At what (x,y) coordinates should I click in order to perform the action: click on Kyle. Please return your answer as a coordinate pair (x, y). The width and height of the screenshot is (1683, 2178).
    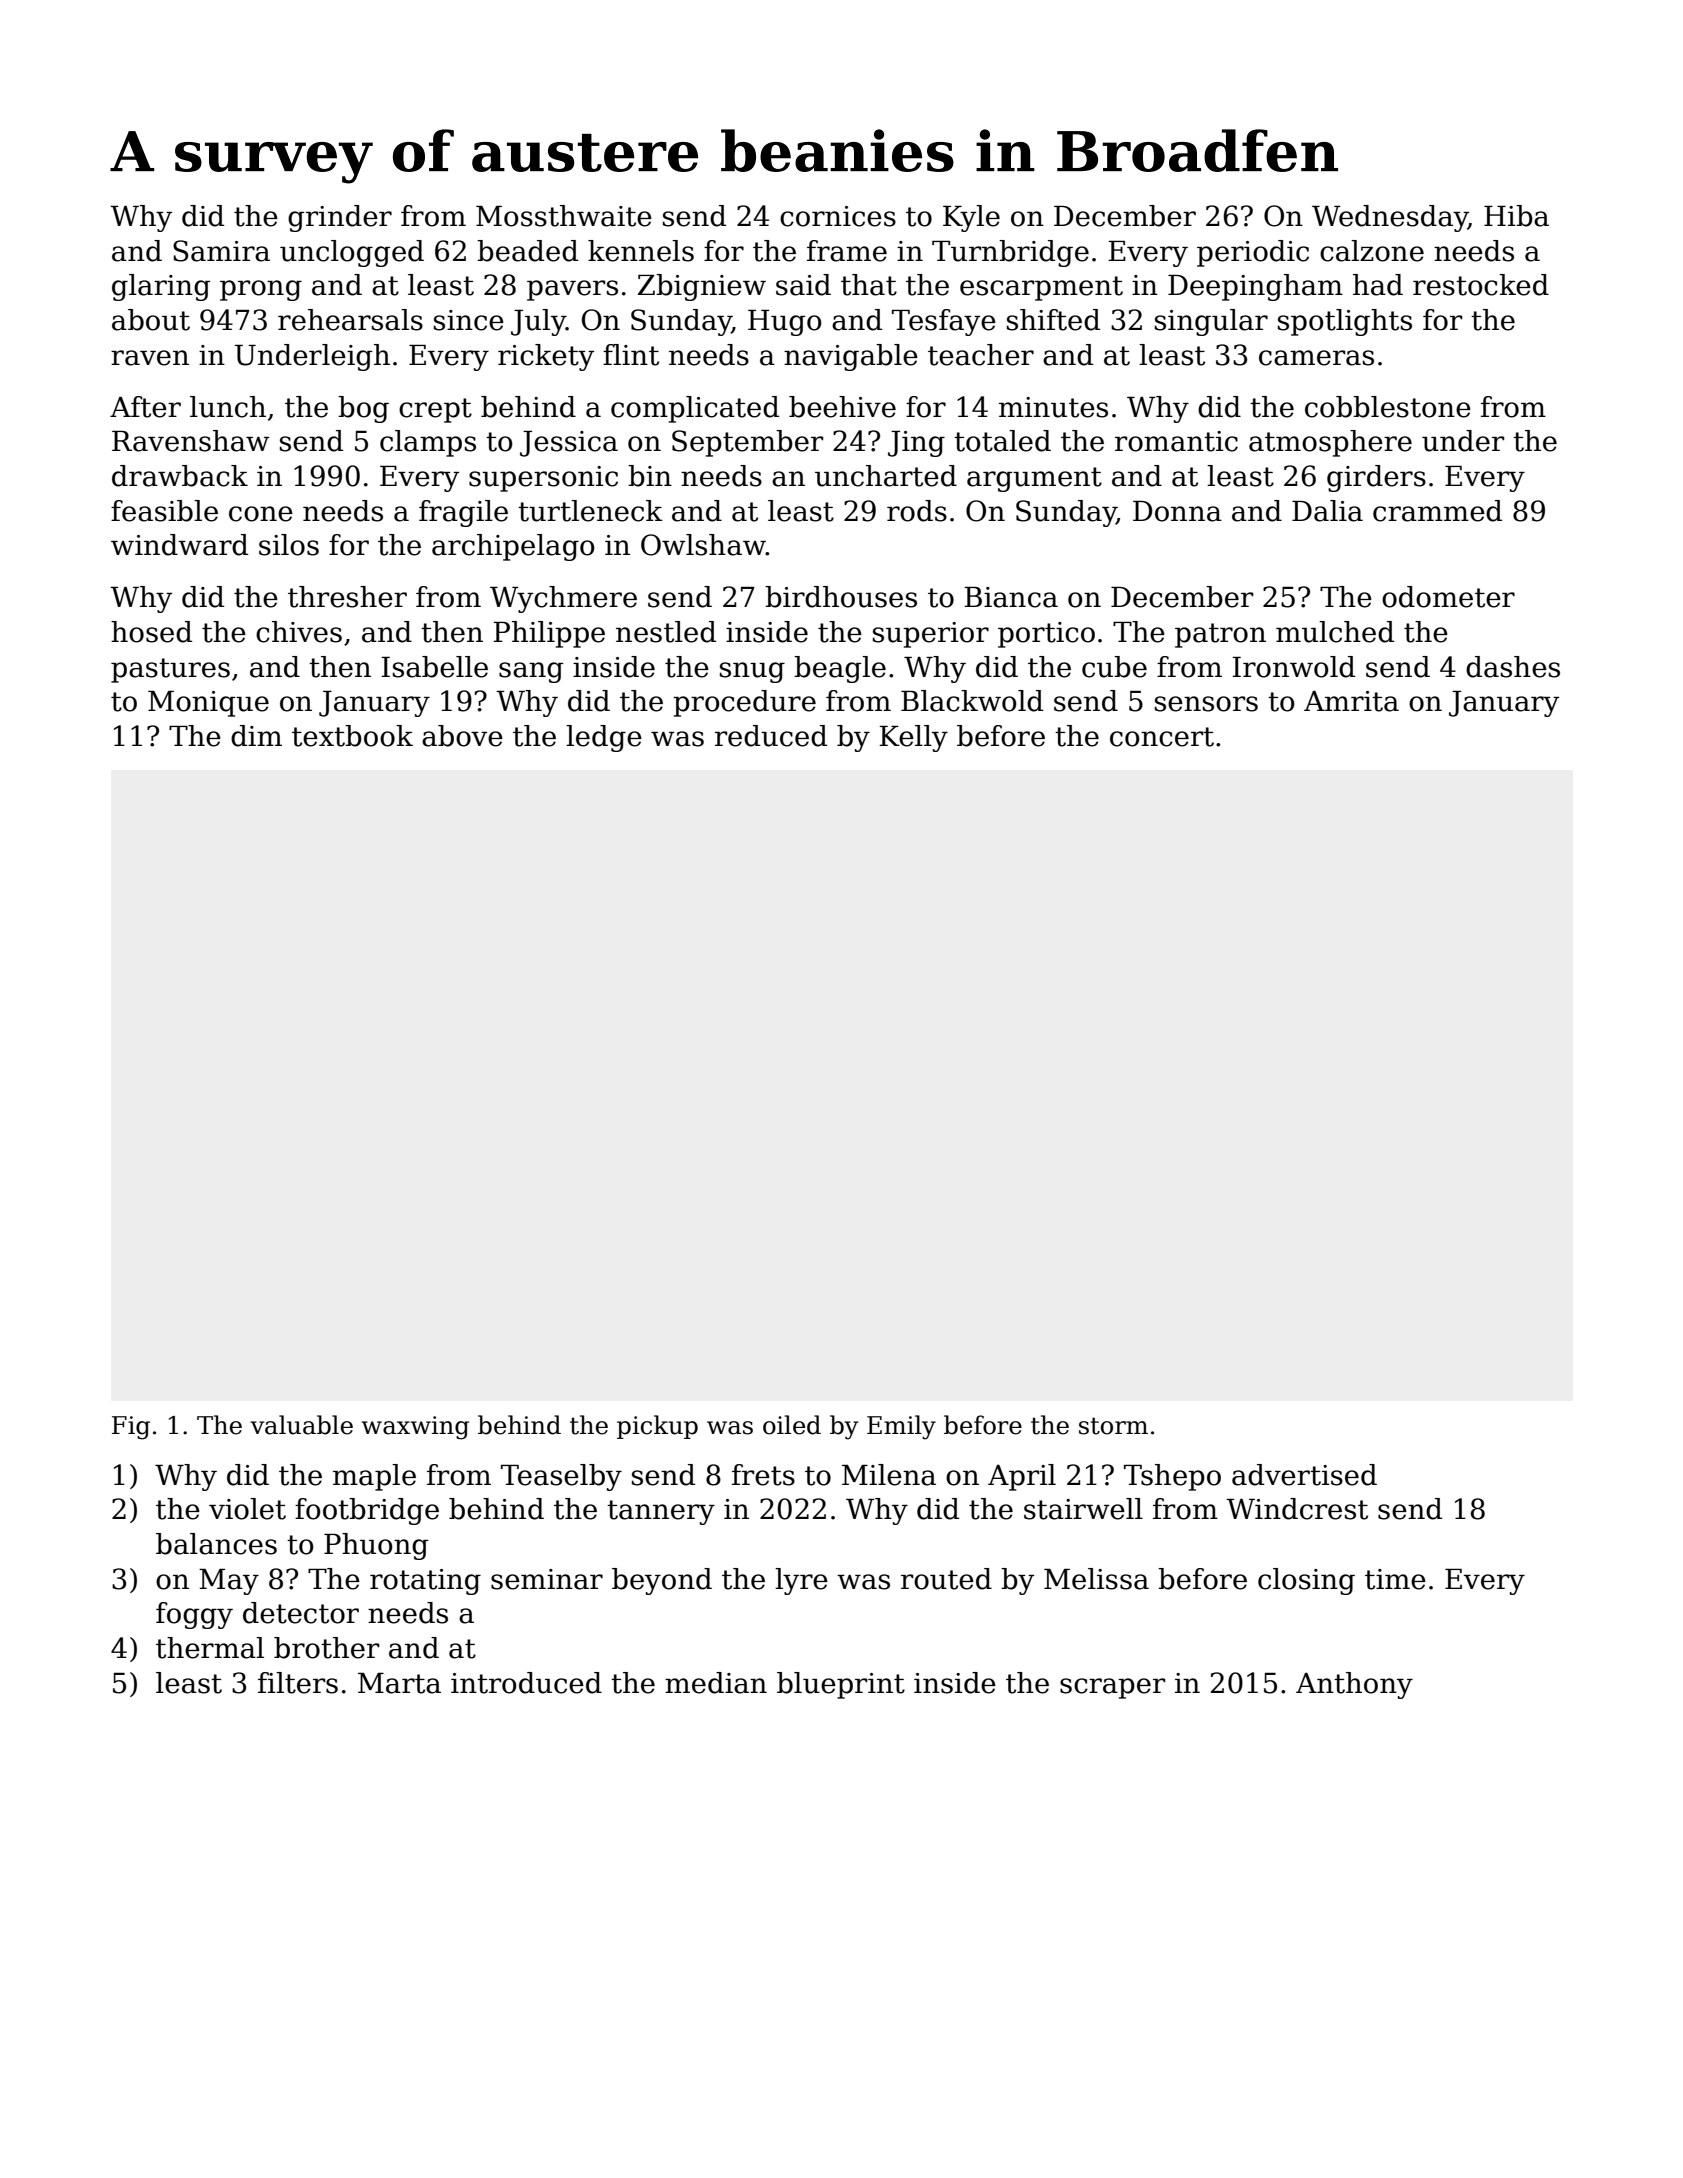
    Looking at the image, I should click on (971, 218).
